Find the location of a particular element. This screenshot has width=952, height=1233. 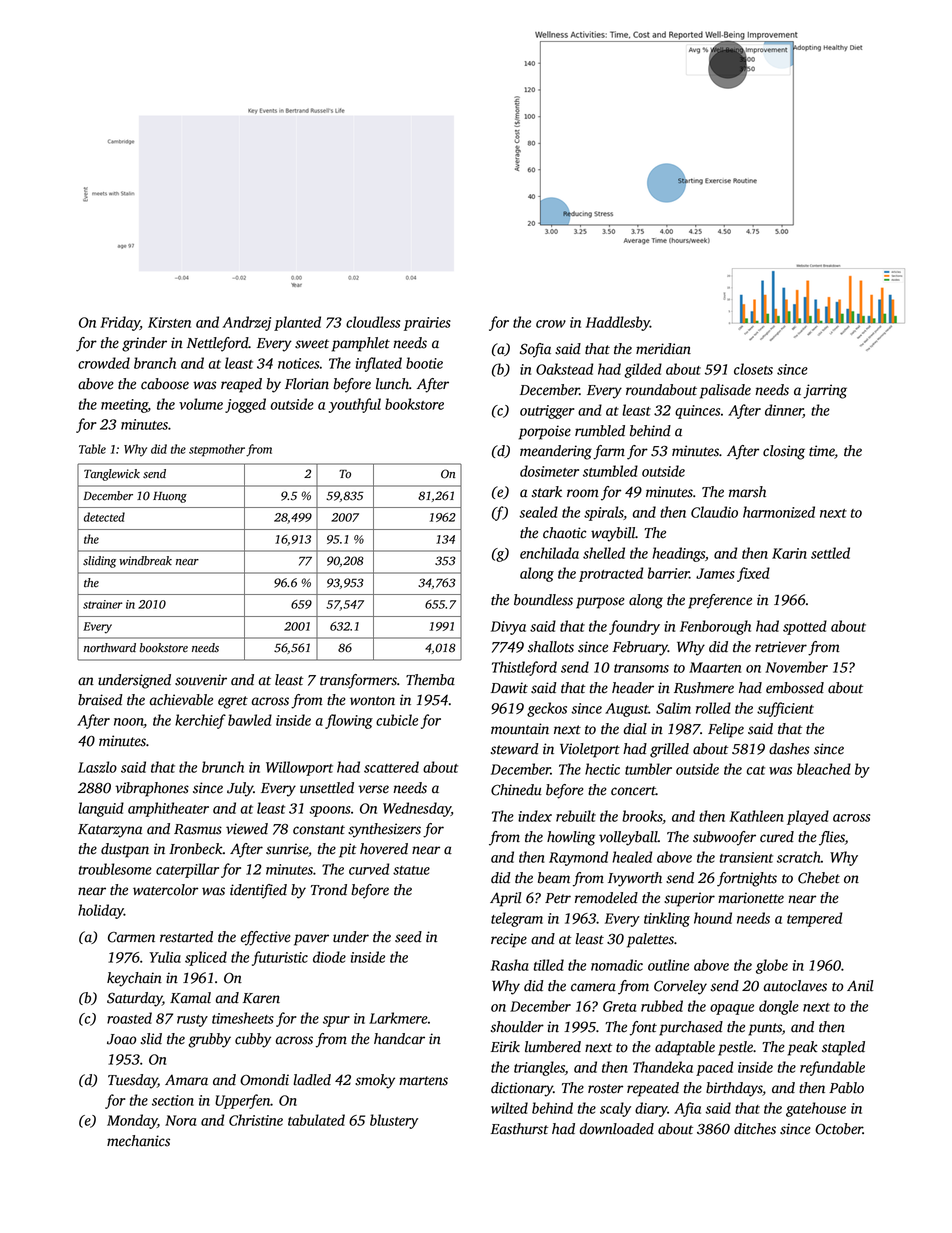

vibraphones is located at coordinates (152, 789).
